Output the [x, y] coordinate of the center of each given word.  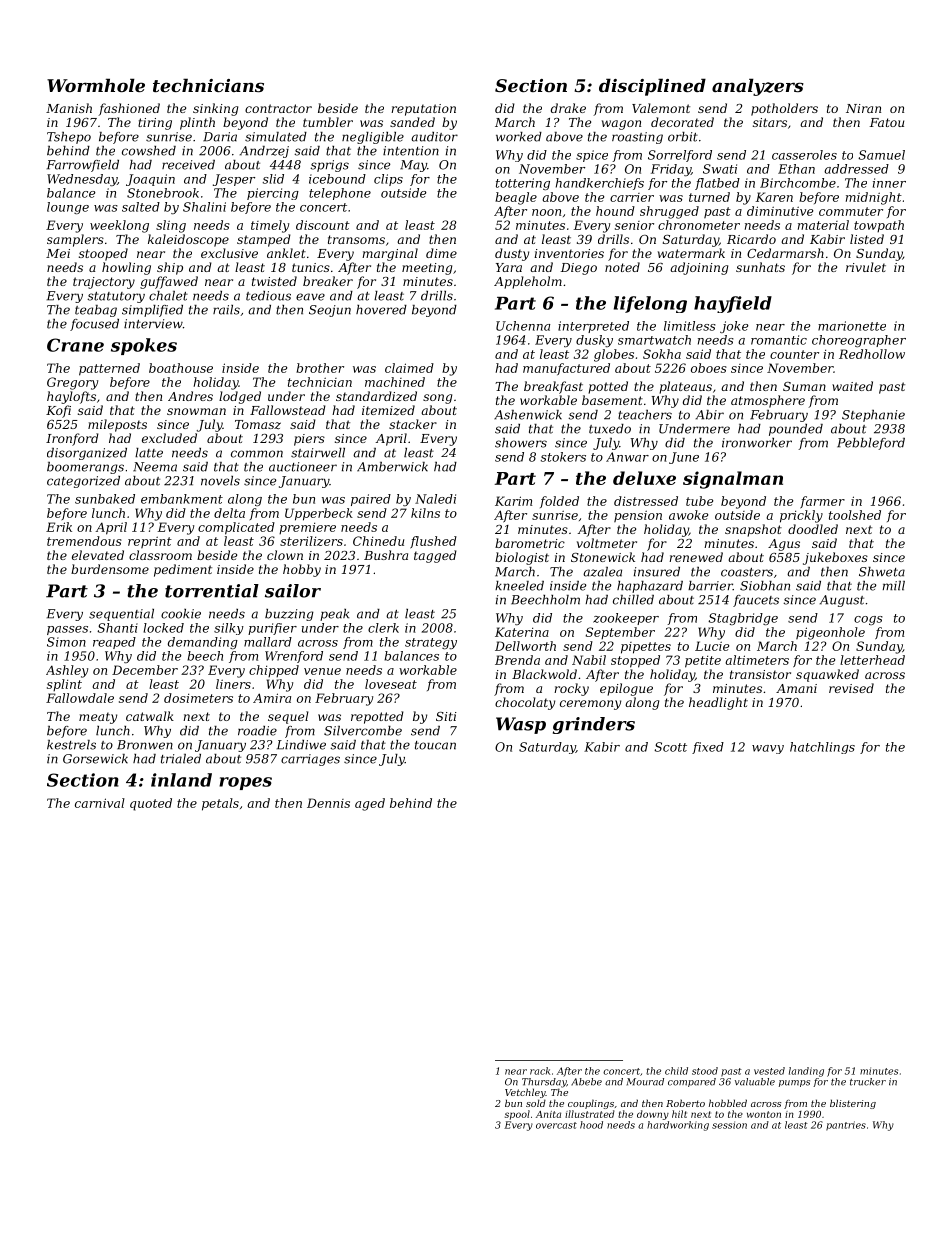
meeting [427, 269]
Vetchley [525, 1093]
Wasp [521, 725]
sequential [121, 615]
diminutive [780, 211]
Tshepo [69, 138]
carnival [100, 803]
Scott [670, 747]
